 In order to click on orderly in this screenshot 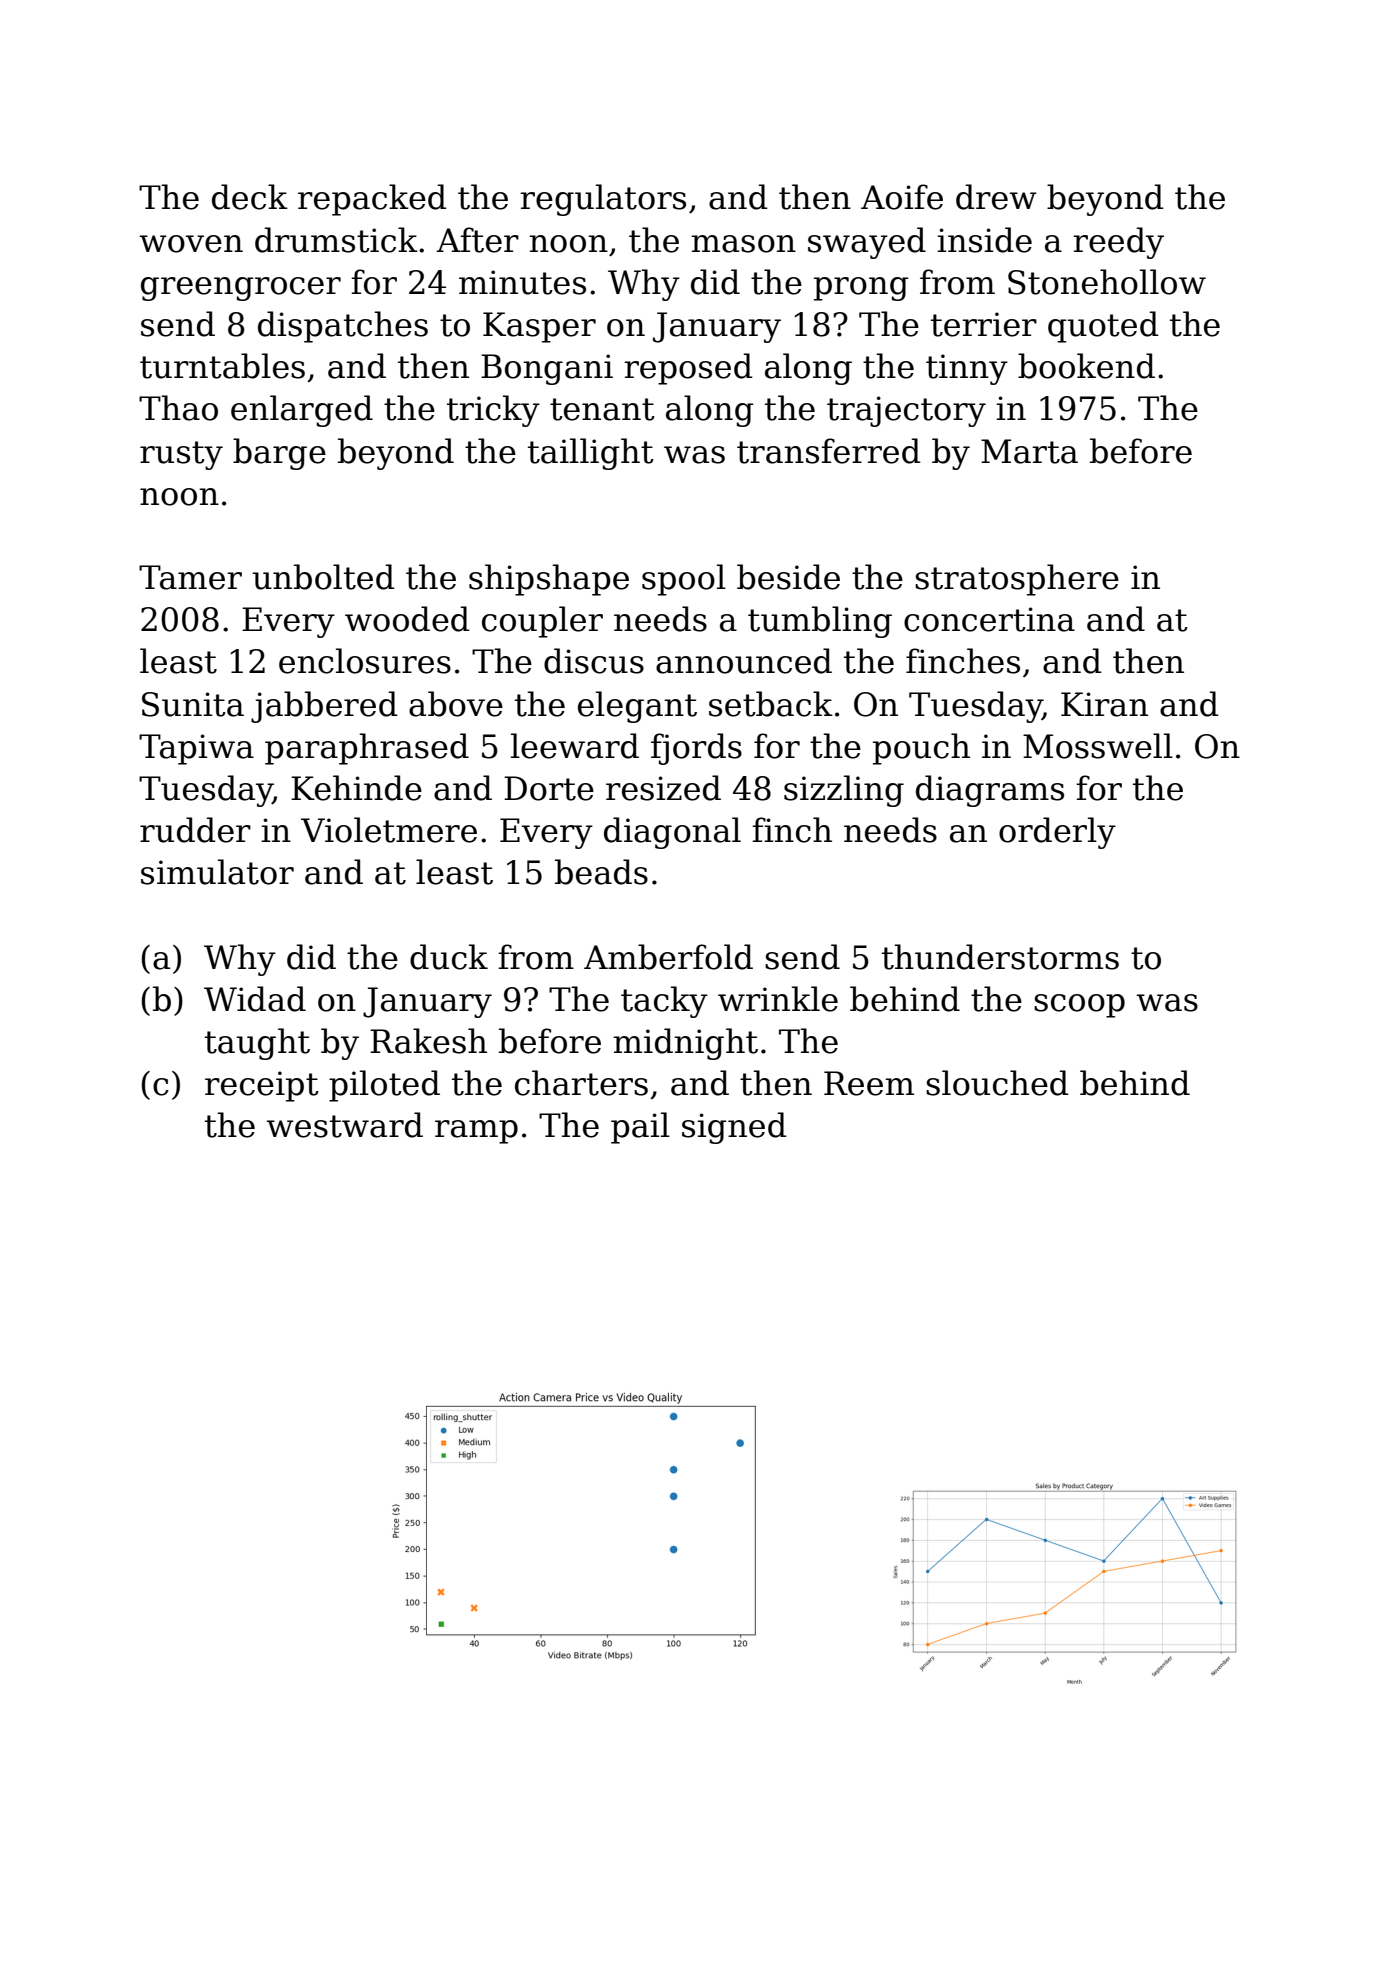, I will do `click(1057, 833)`.
